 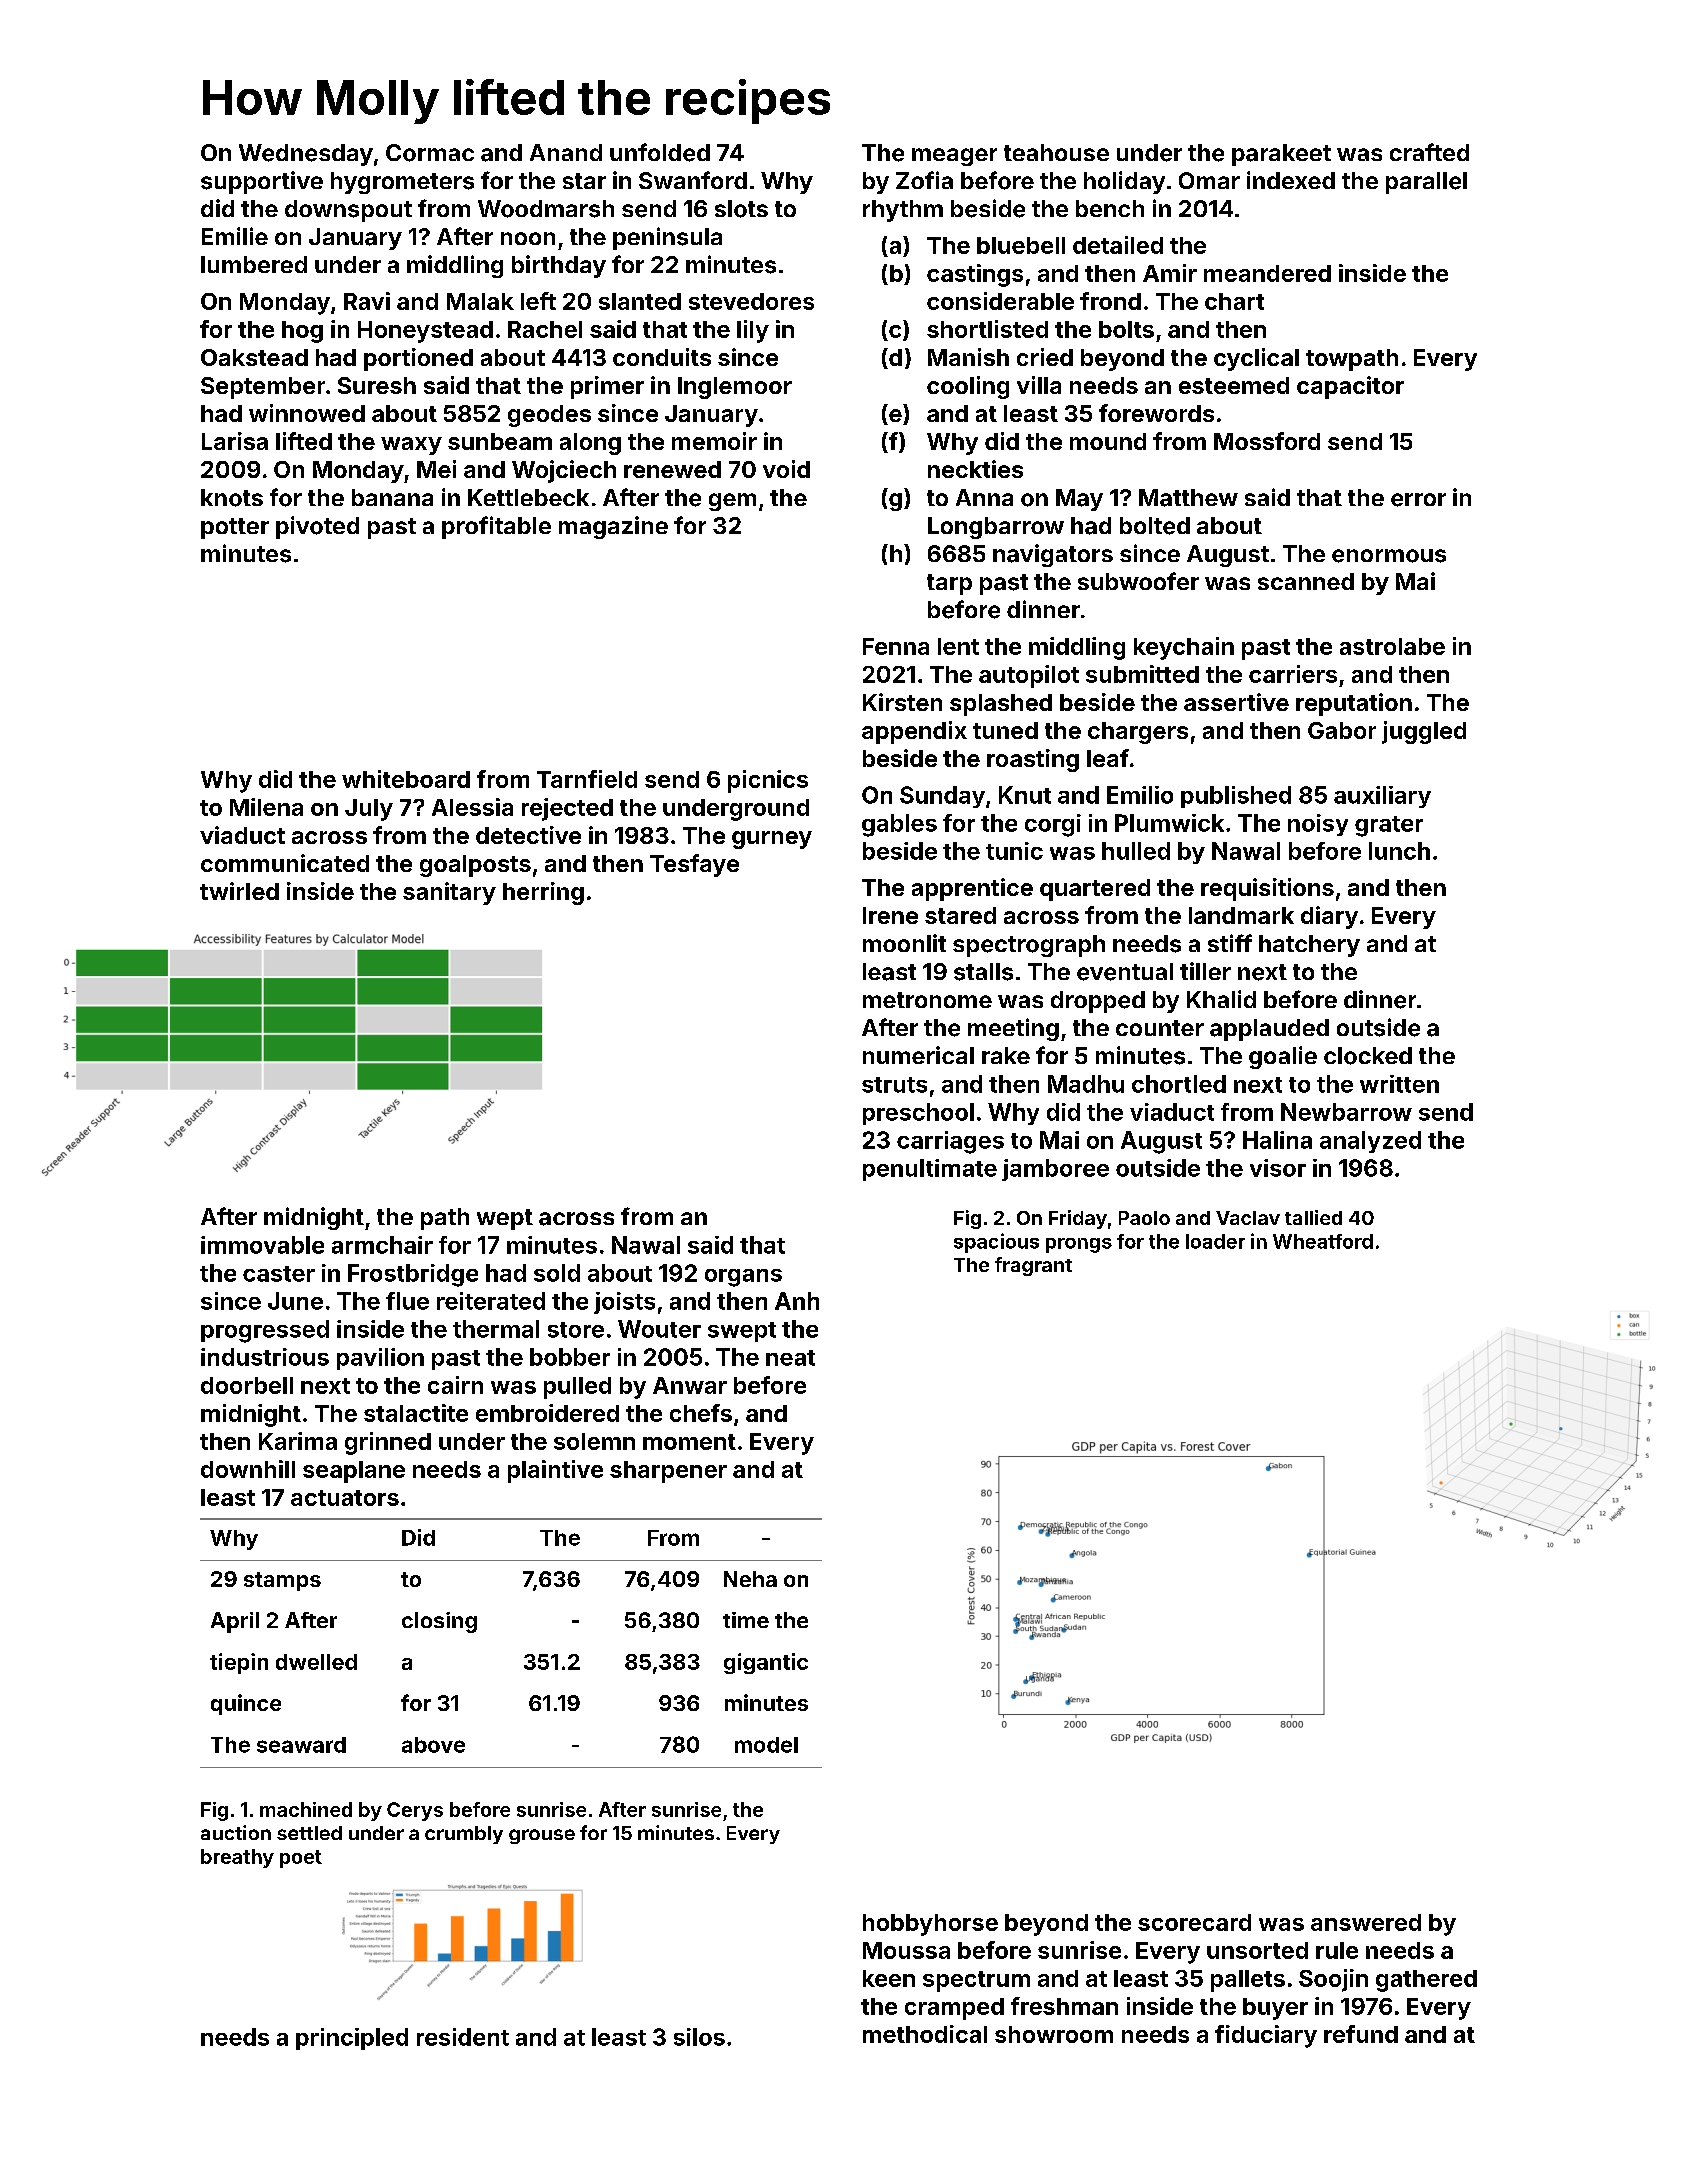 I want to click on Frostbridge, so click(x=413, y=1275).
